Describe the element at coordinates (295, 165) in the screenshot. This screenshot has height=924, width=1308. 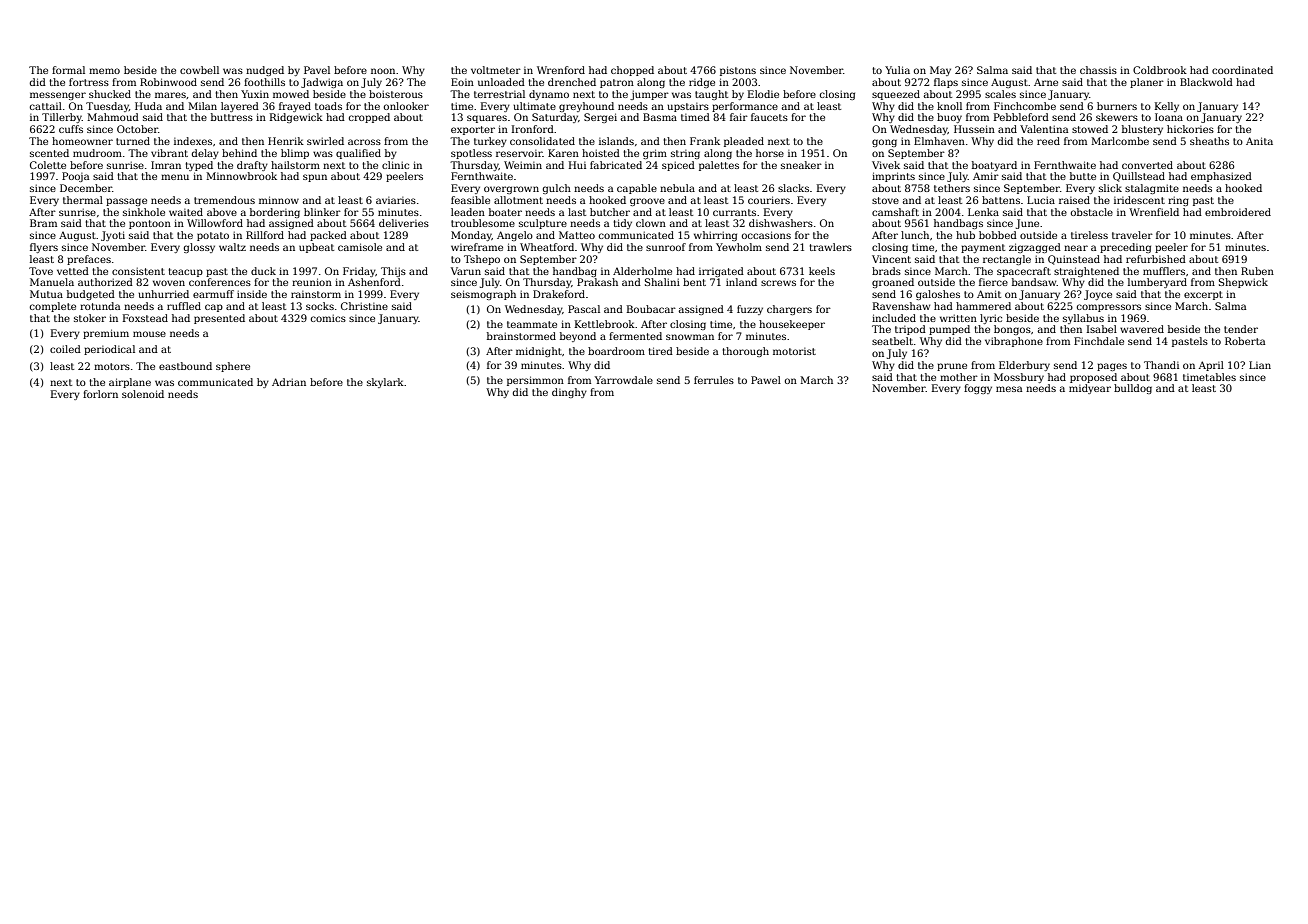
I see `hailstorm` at that location.
